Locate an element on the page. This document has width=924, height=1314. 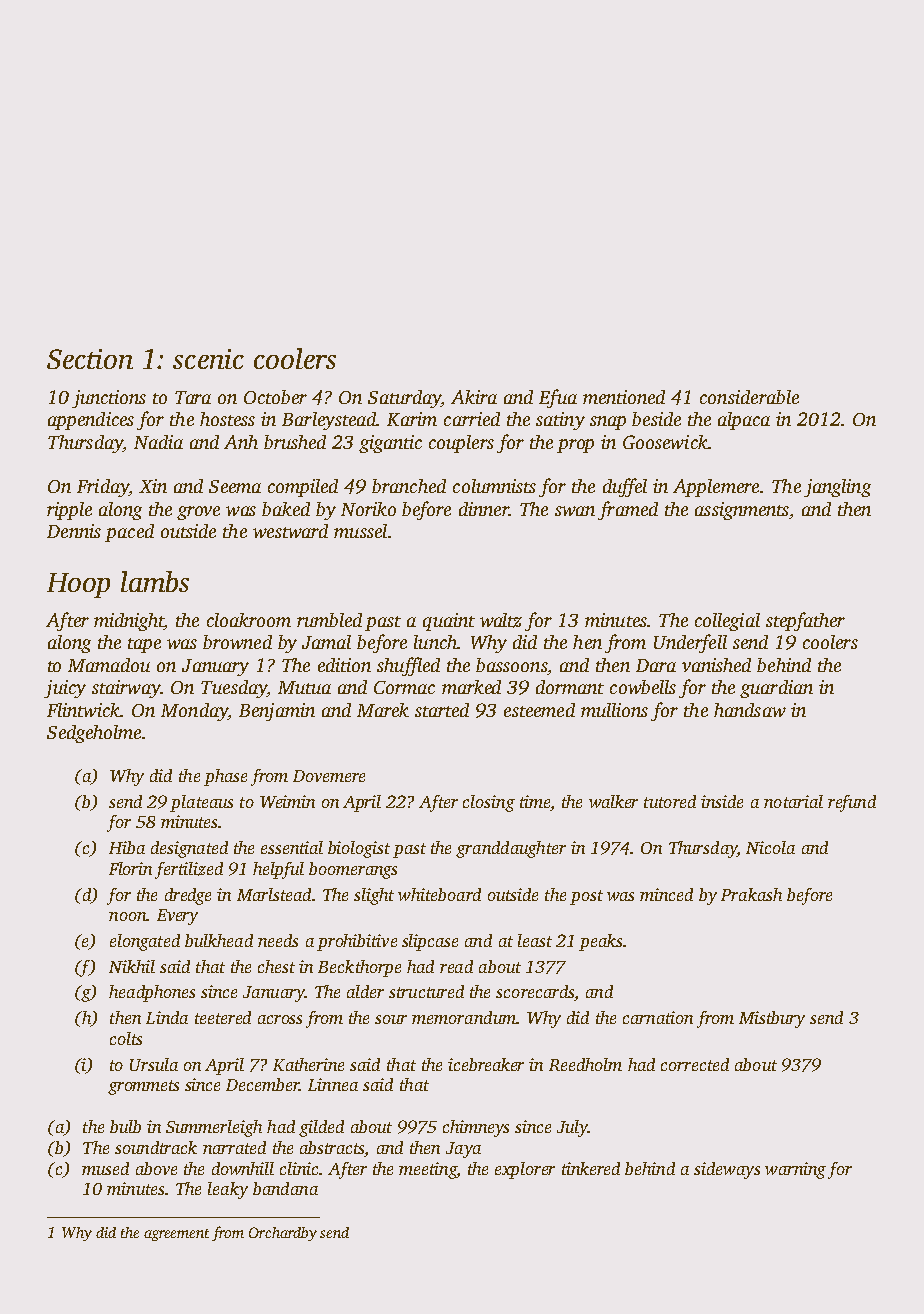
Orchardby is located at coordinates (283, 1234).
